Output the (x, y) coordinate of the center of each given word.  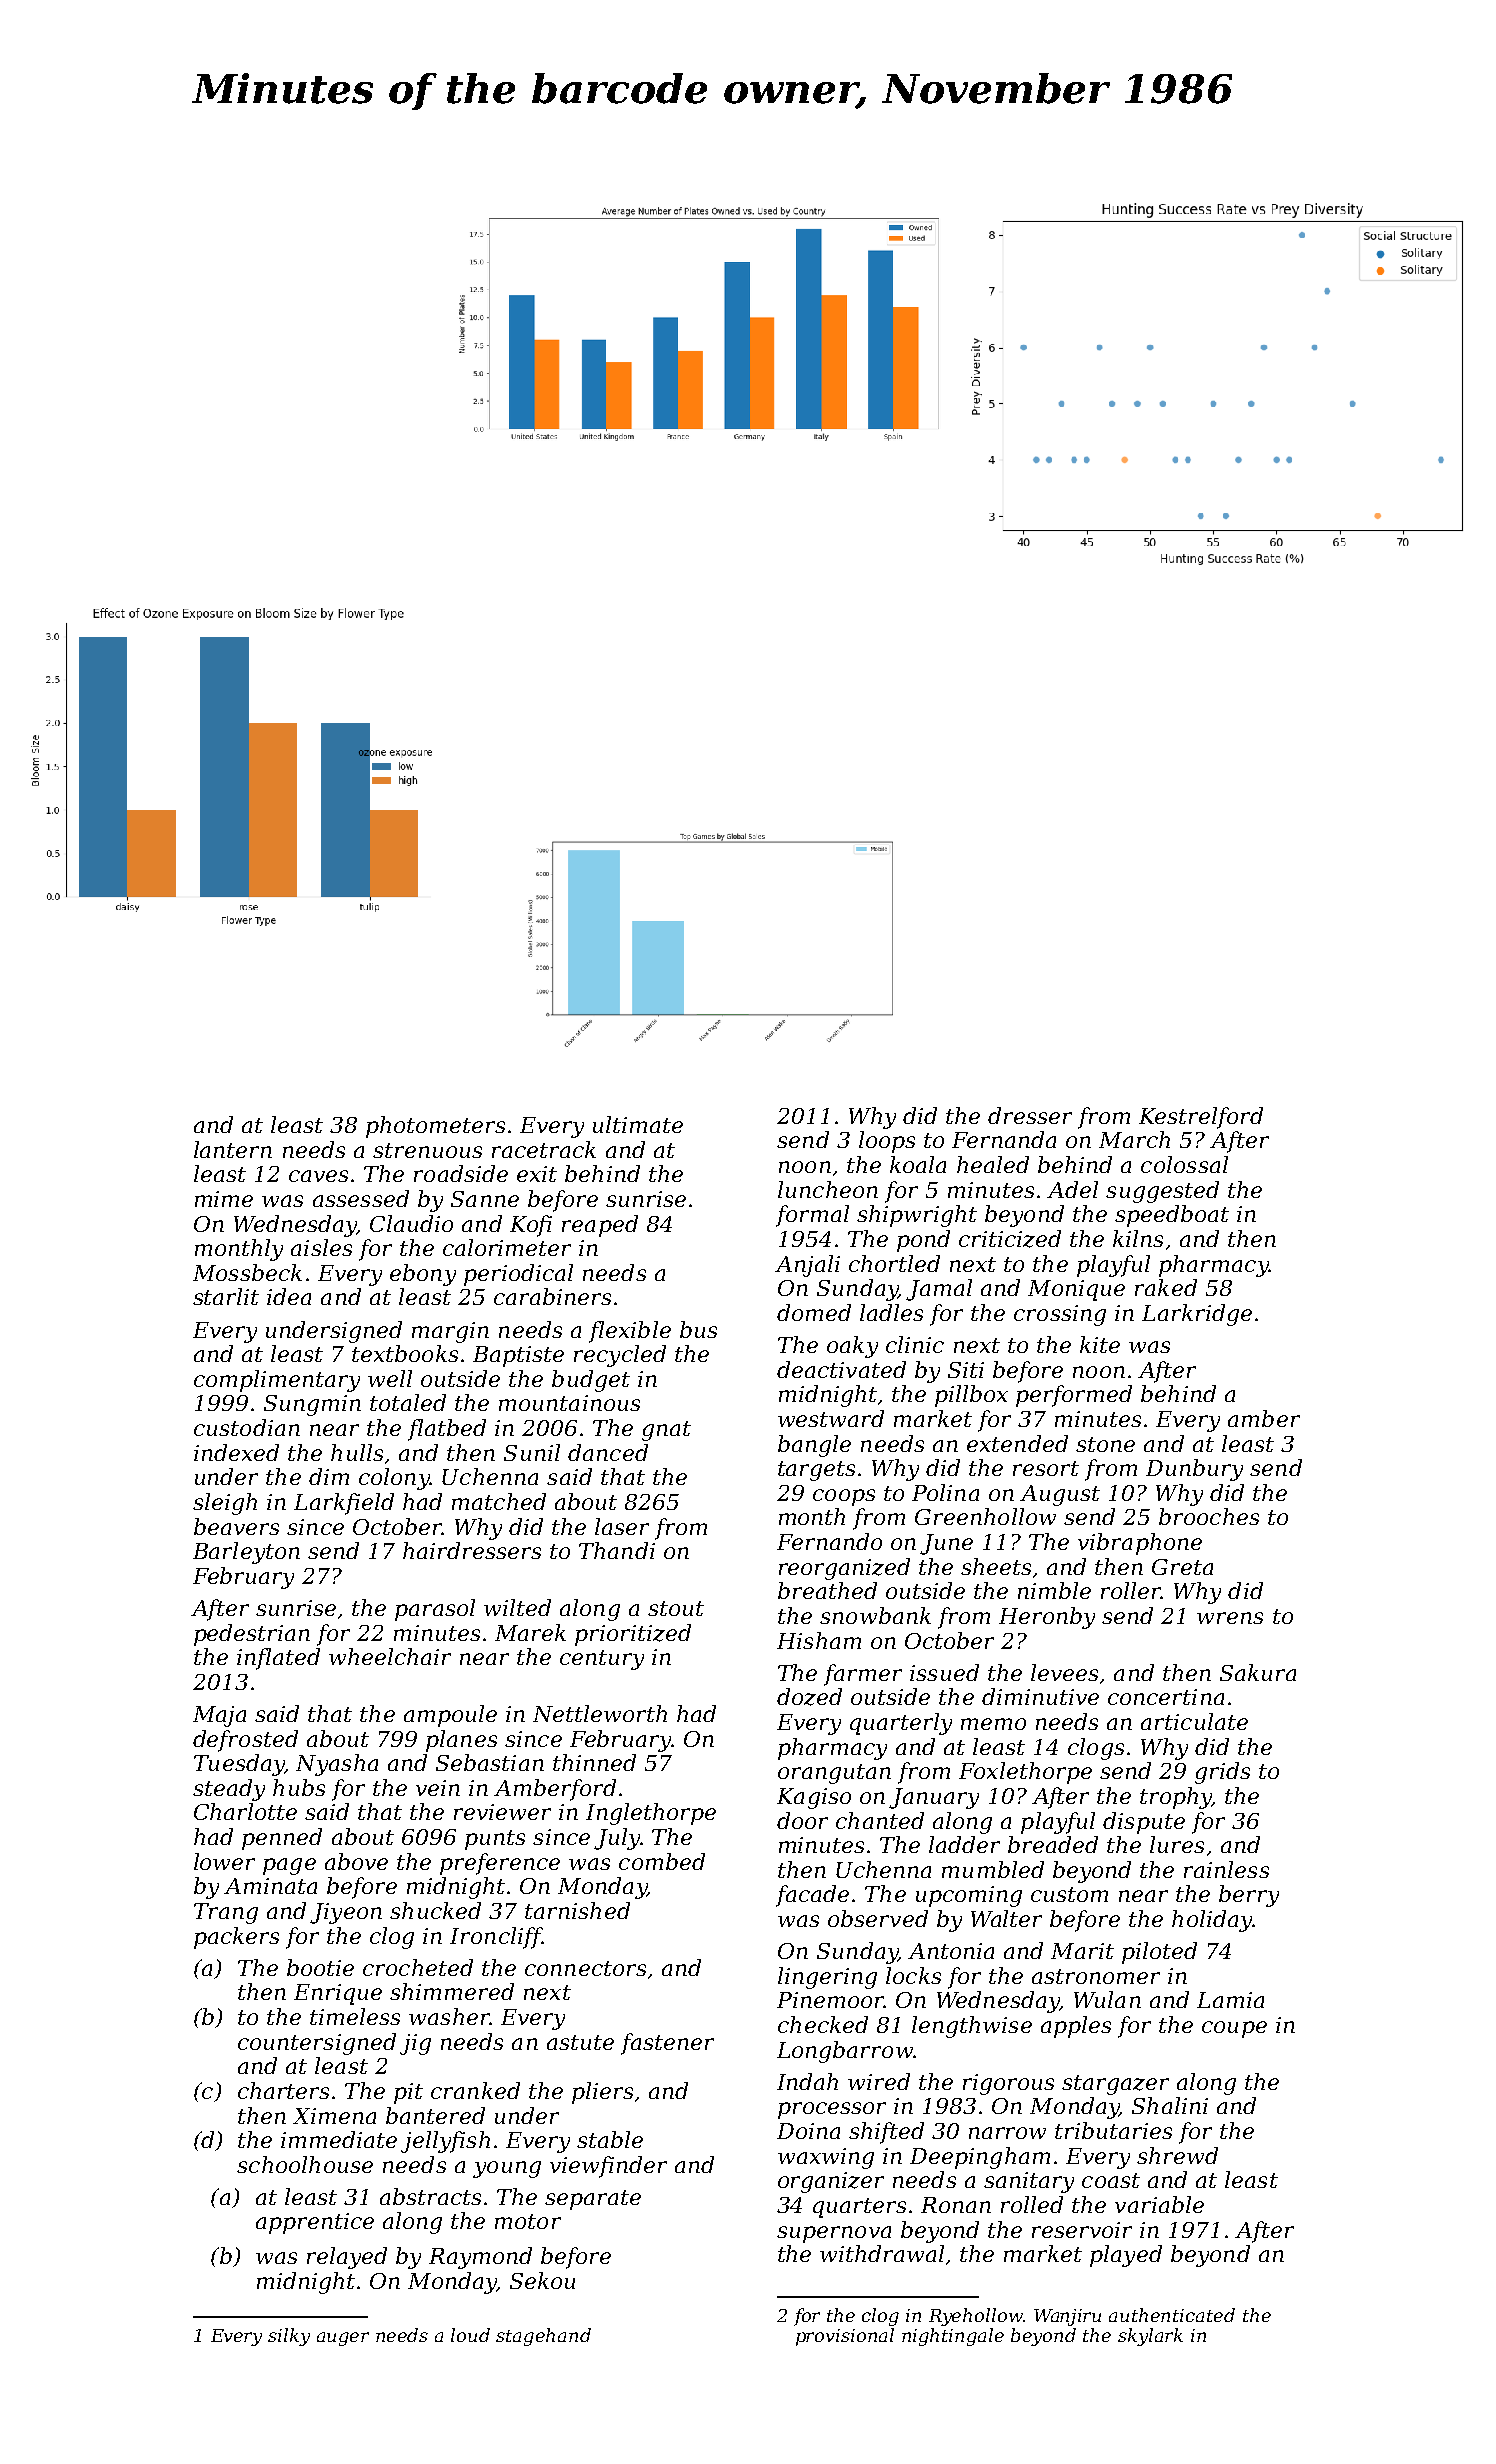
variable (1159, 2204)
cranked (475, 2090)
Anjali (807, 1266)
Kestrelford (1201, 1118)
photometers (435, 1127)
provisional (845, 2337)
